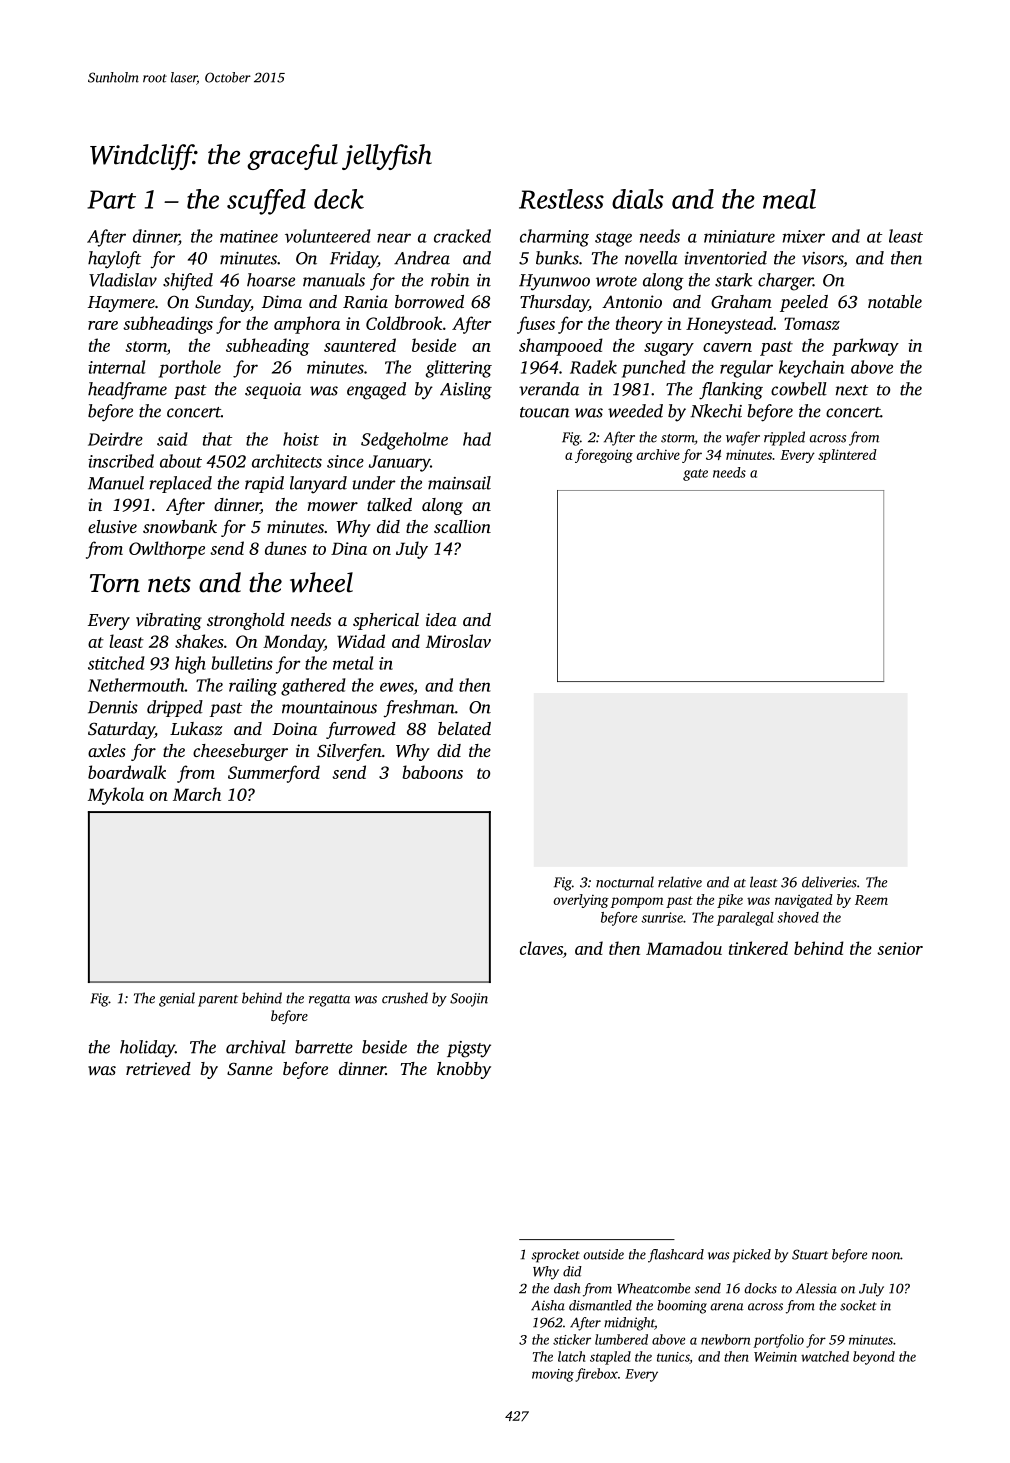  What do you see at coordinates (604, 456) in the document?
I see `foregoing` at bounding box center [604, 456].
